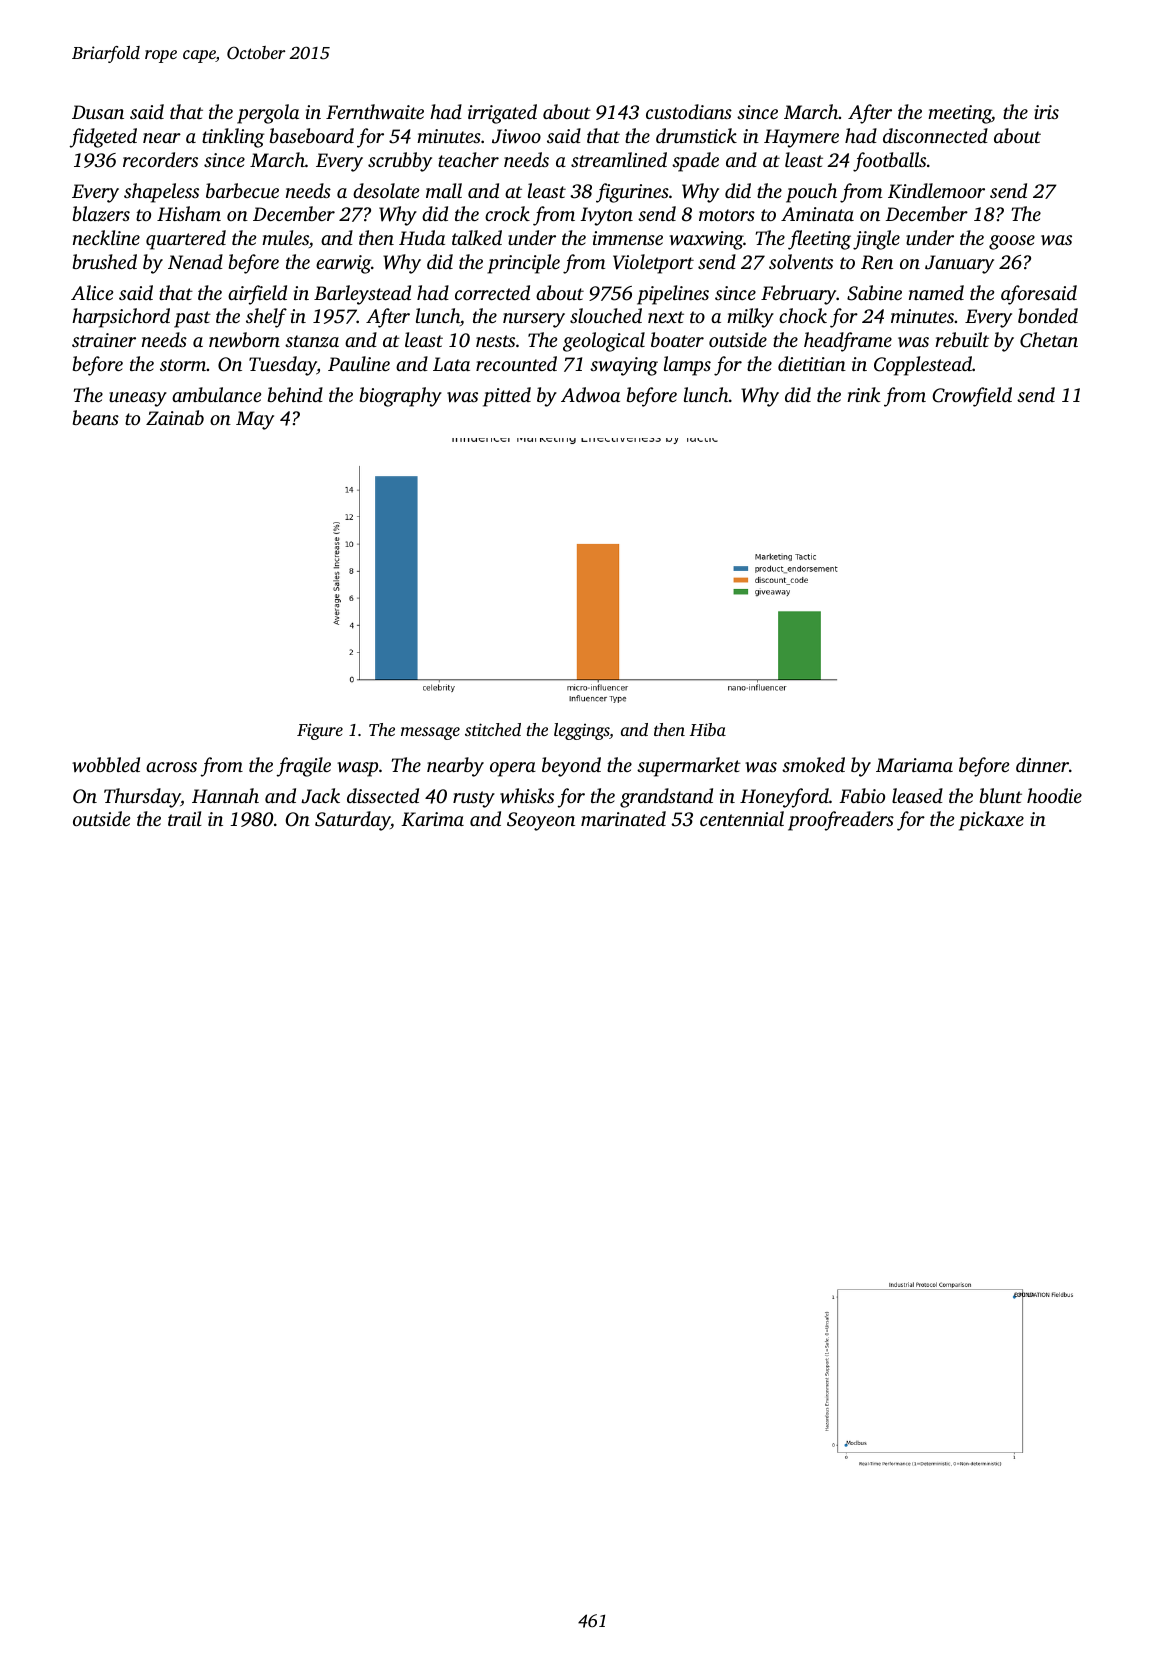 The height and width of the image is (1674, 1156). I want to click on pickaxe, so click(991, 821).
